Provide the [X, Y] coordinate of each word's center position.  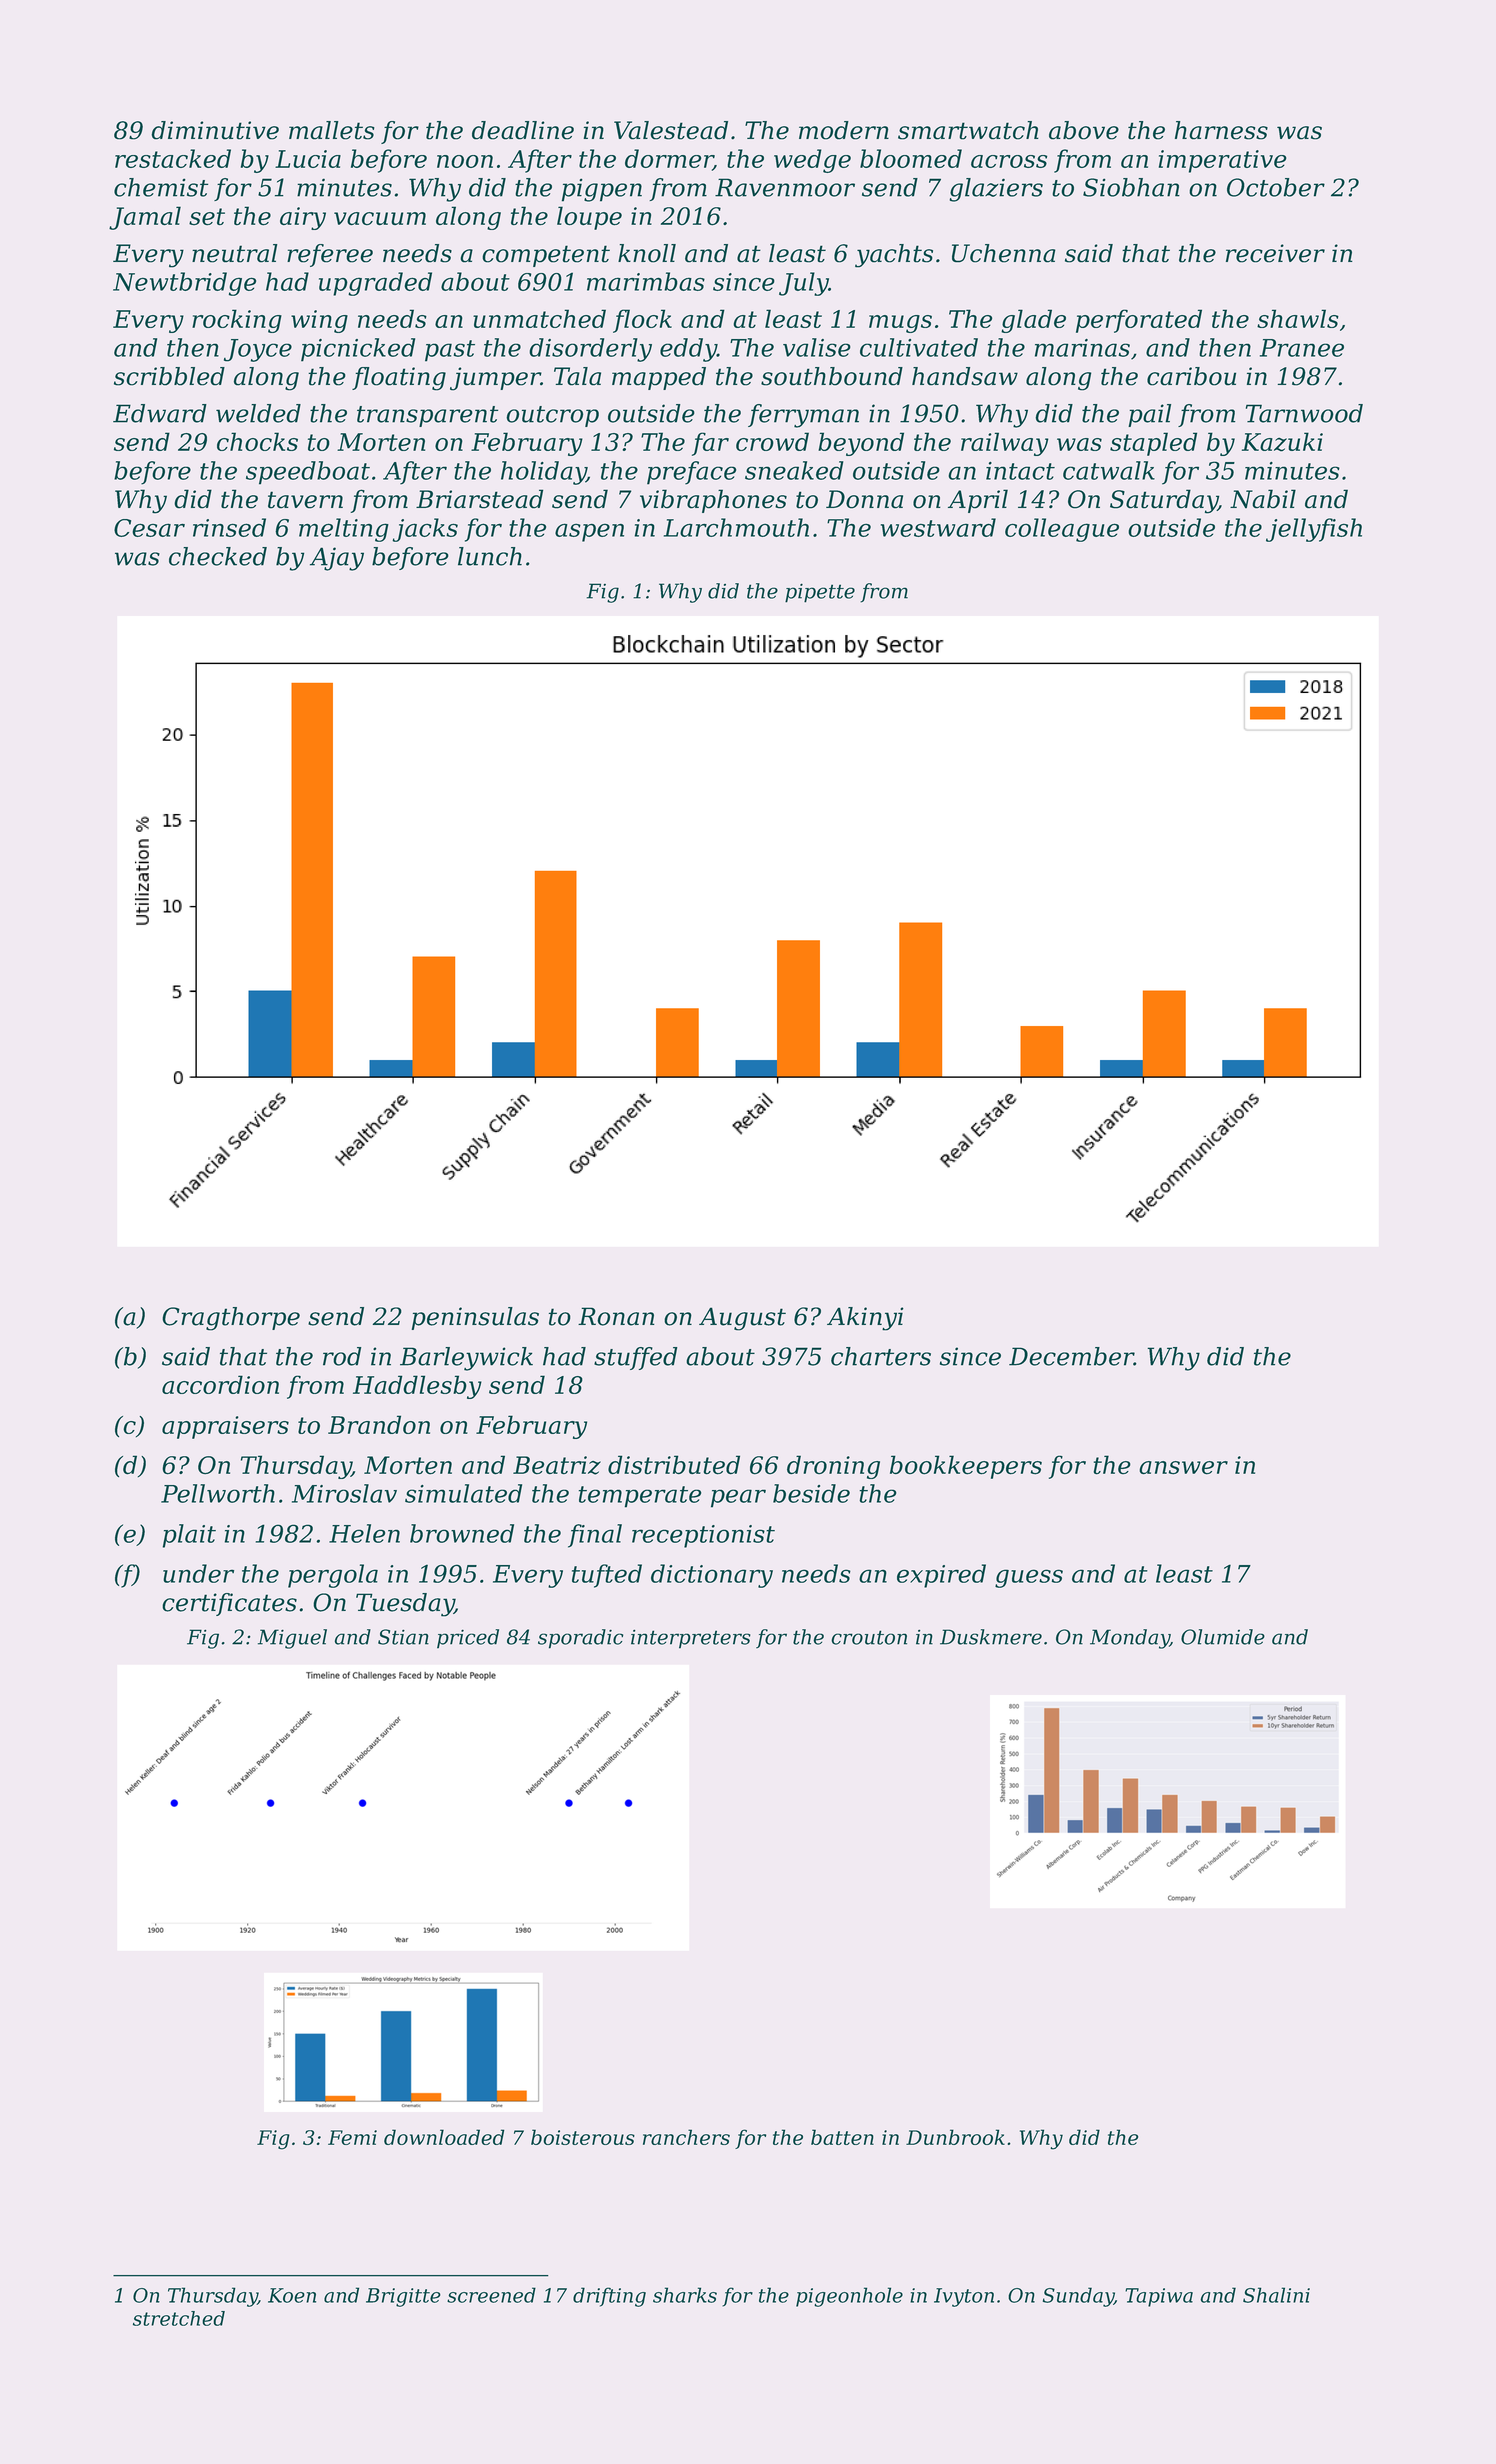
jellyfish [1314, 530]
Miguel [292, 1639]
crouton [869, 1637]
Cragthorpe [231, 1319]
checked [218, 556]
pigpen [602, 190]
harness [1221, 130]
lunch [490, 556]
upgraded [375, 284]
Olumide [1223, 1637]
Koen [292, 2295]
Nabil [1263, 499]
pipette [820, 593]
